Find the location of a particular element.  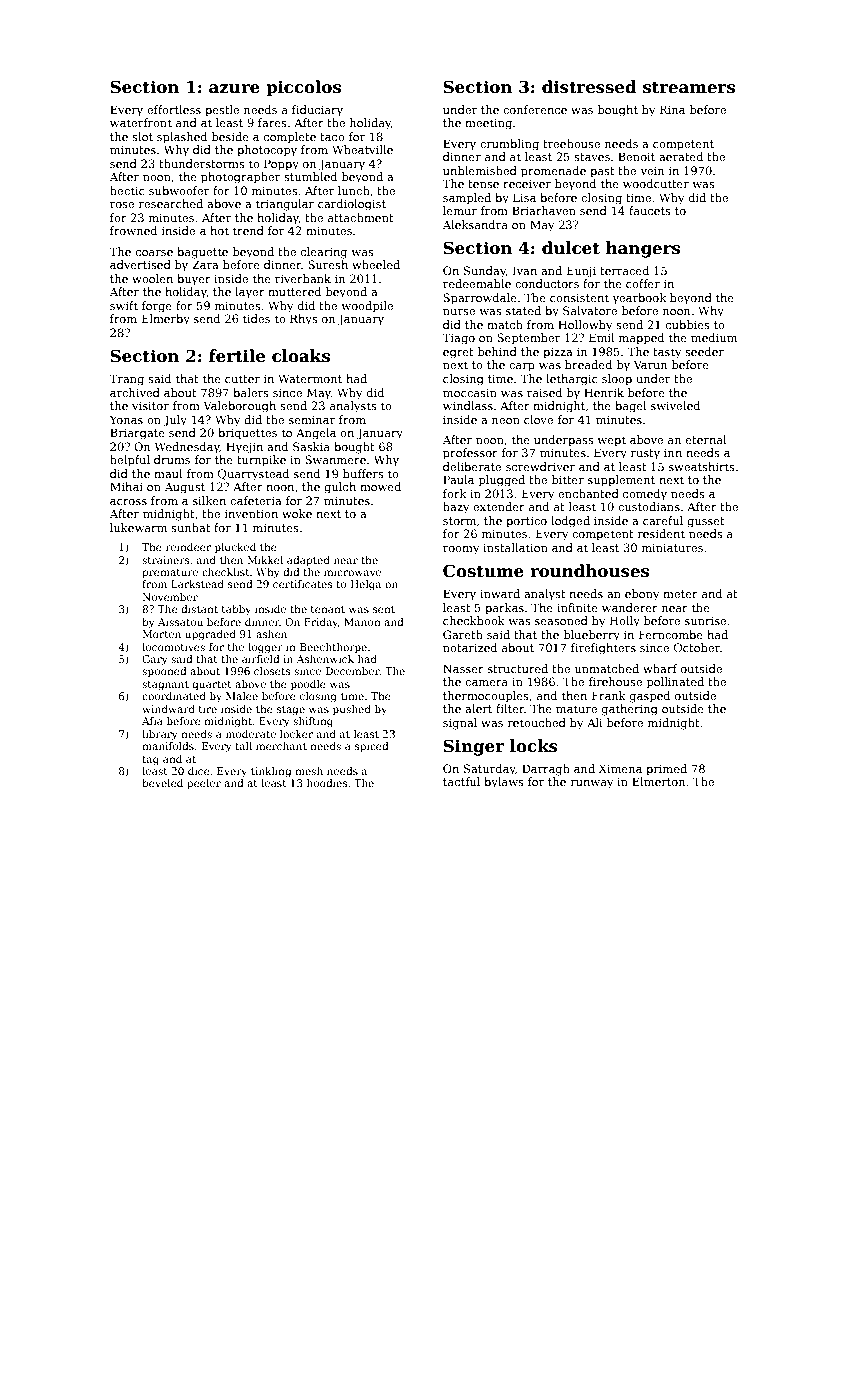

Larkstead is located at coordinates (197, 584).
